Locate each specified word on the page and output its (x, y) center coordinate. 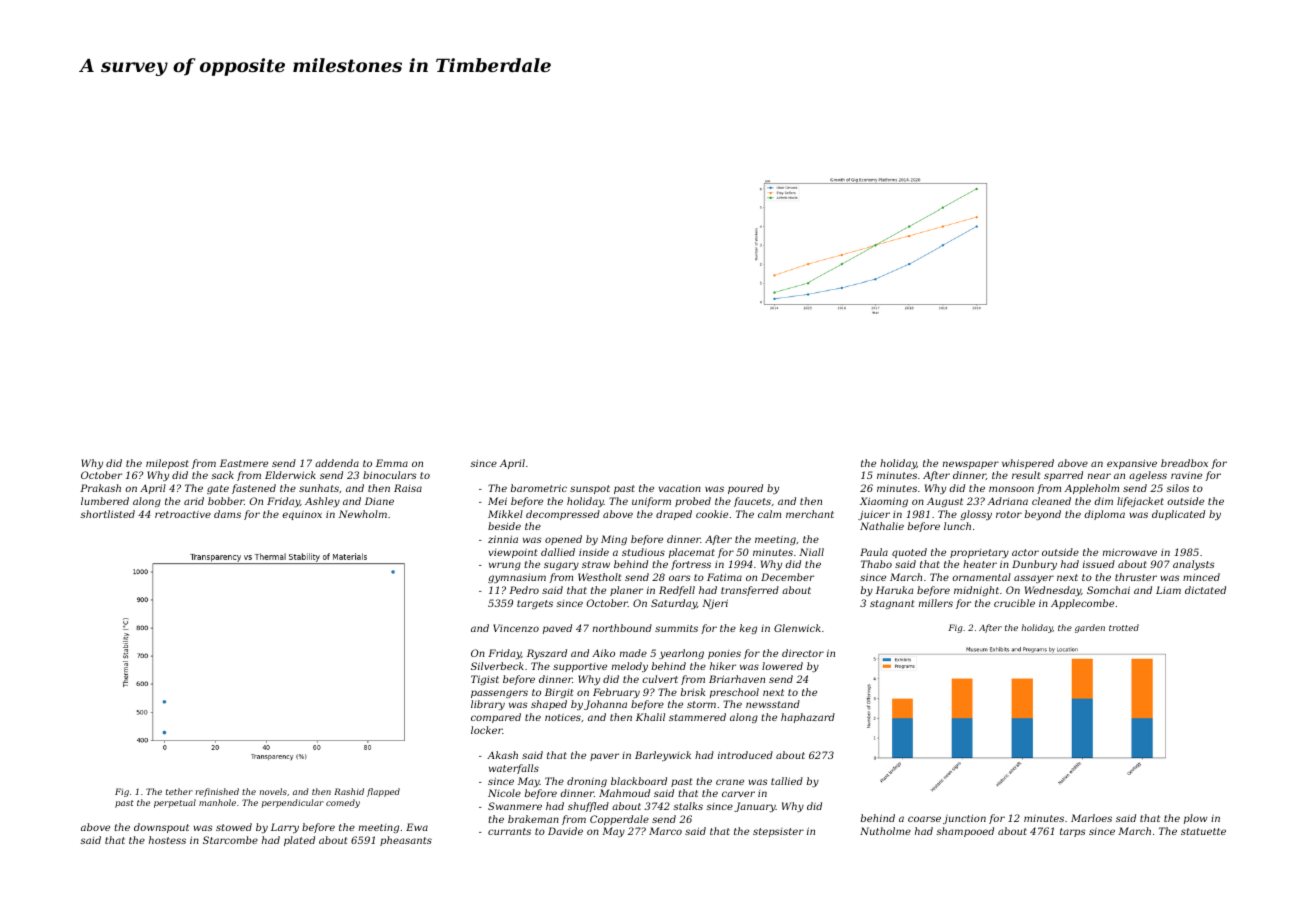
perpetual (175, 803)
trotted (1124, 627)
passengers (499, 694)
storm (701, 704)
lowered (782, 666)
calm (769, 514)
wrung (505, 566)
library (488, 705)
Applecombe (1082, 604)
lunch (957, 526)
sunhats (319, 488)
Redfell (677, 591)
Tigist (485, 680)
